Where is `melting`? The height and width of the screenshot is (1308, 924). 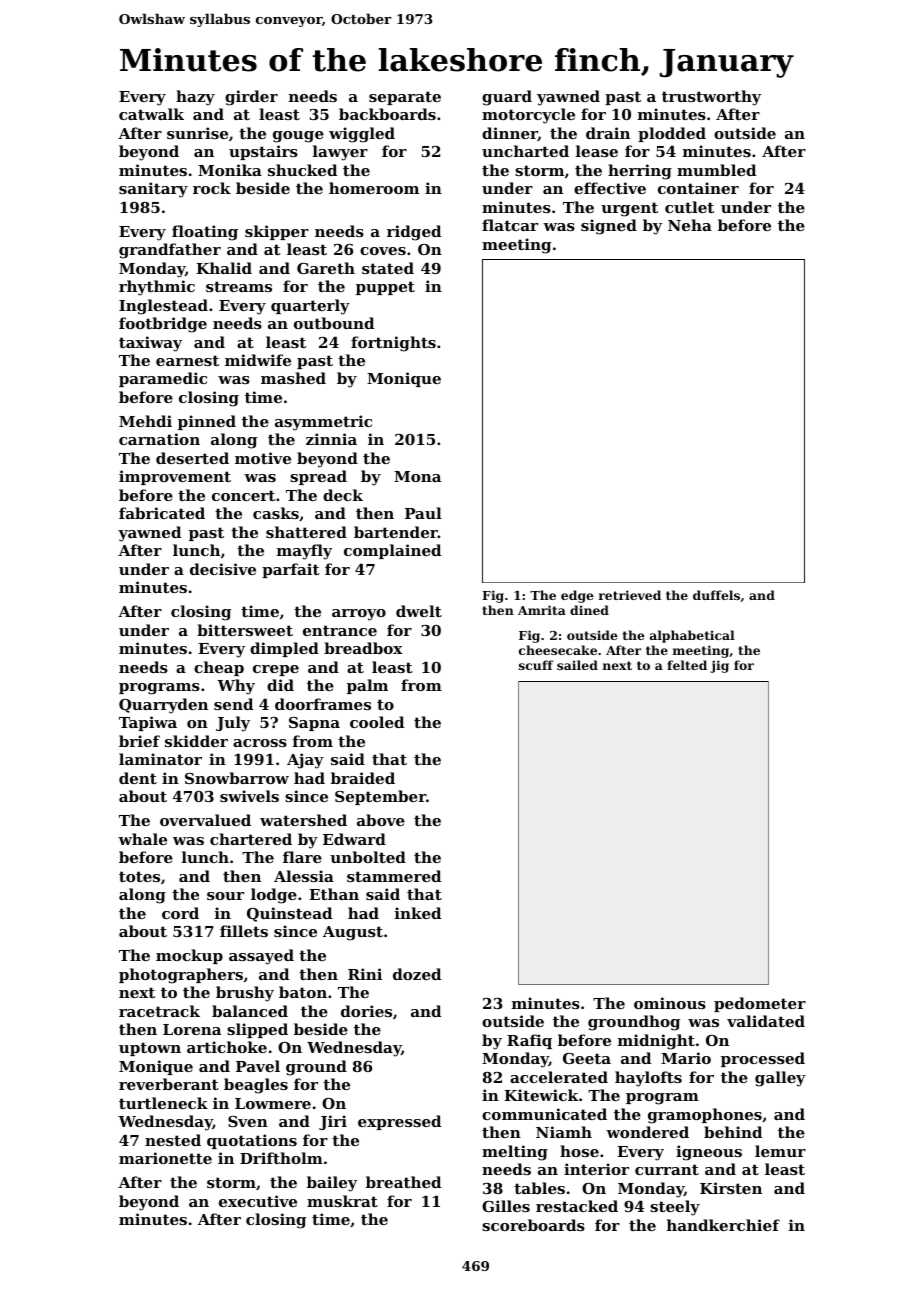
melting is located at coordinates (515, 1153).
